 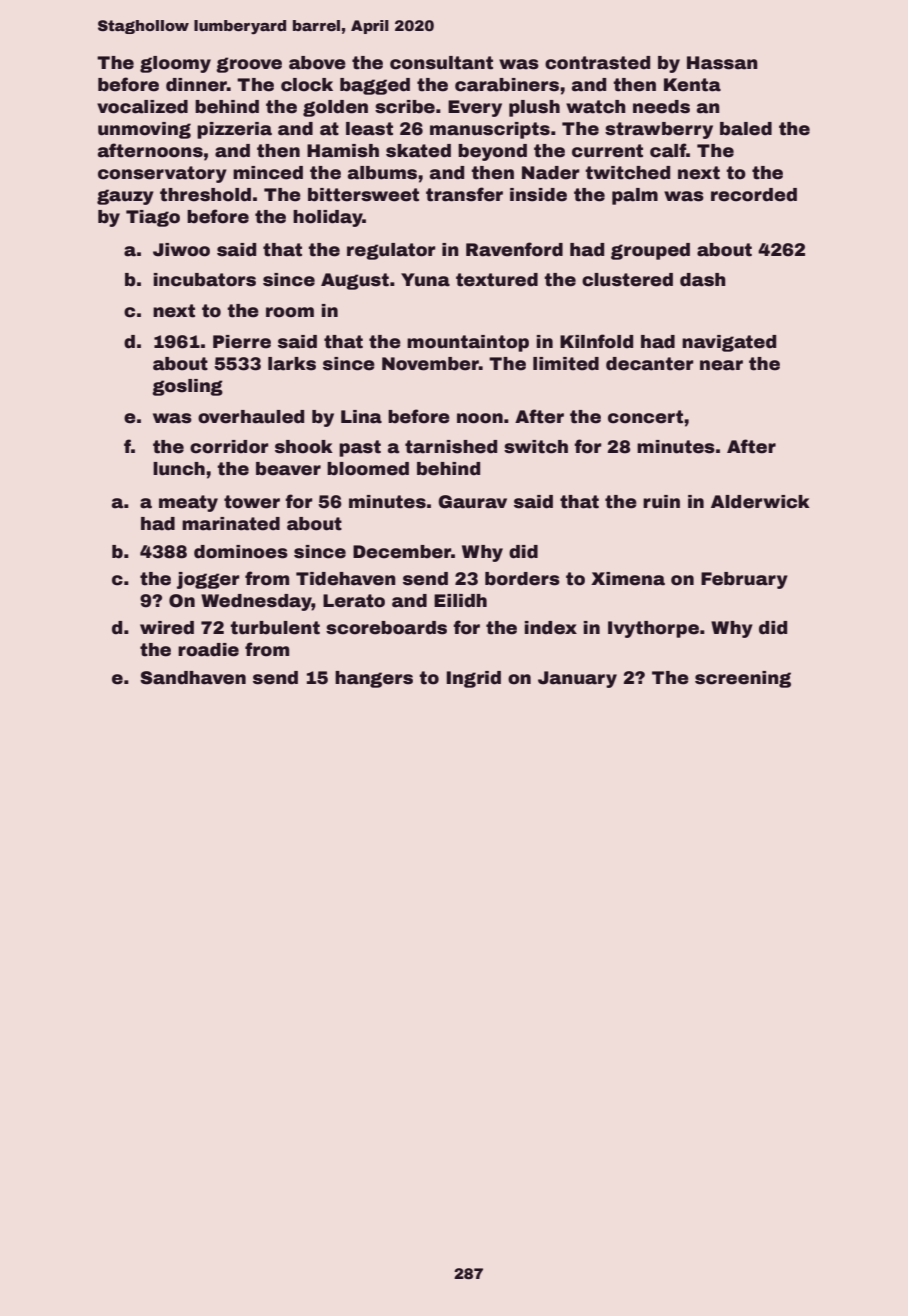 What do you see at coordinates (242, 342) in the image?
I see `Pierre` at bounding box center [242, 342].
